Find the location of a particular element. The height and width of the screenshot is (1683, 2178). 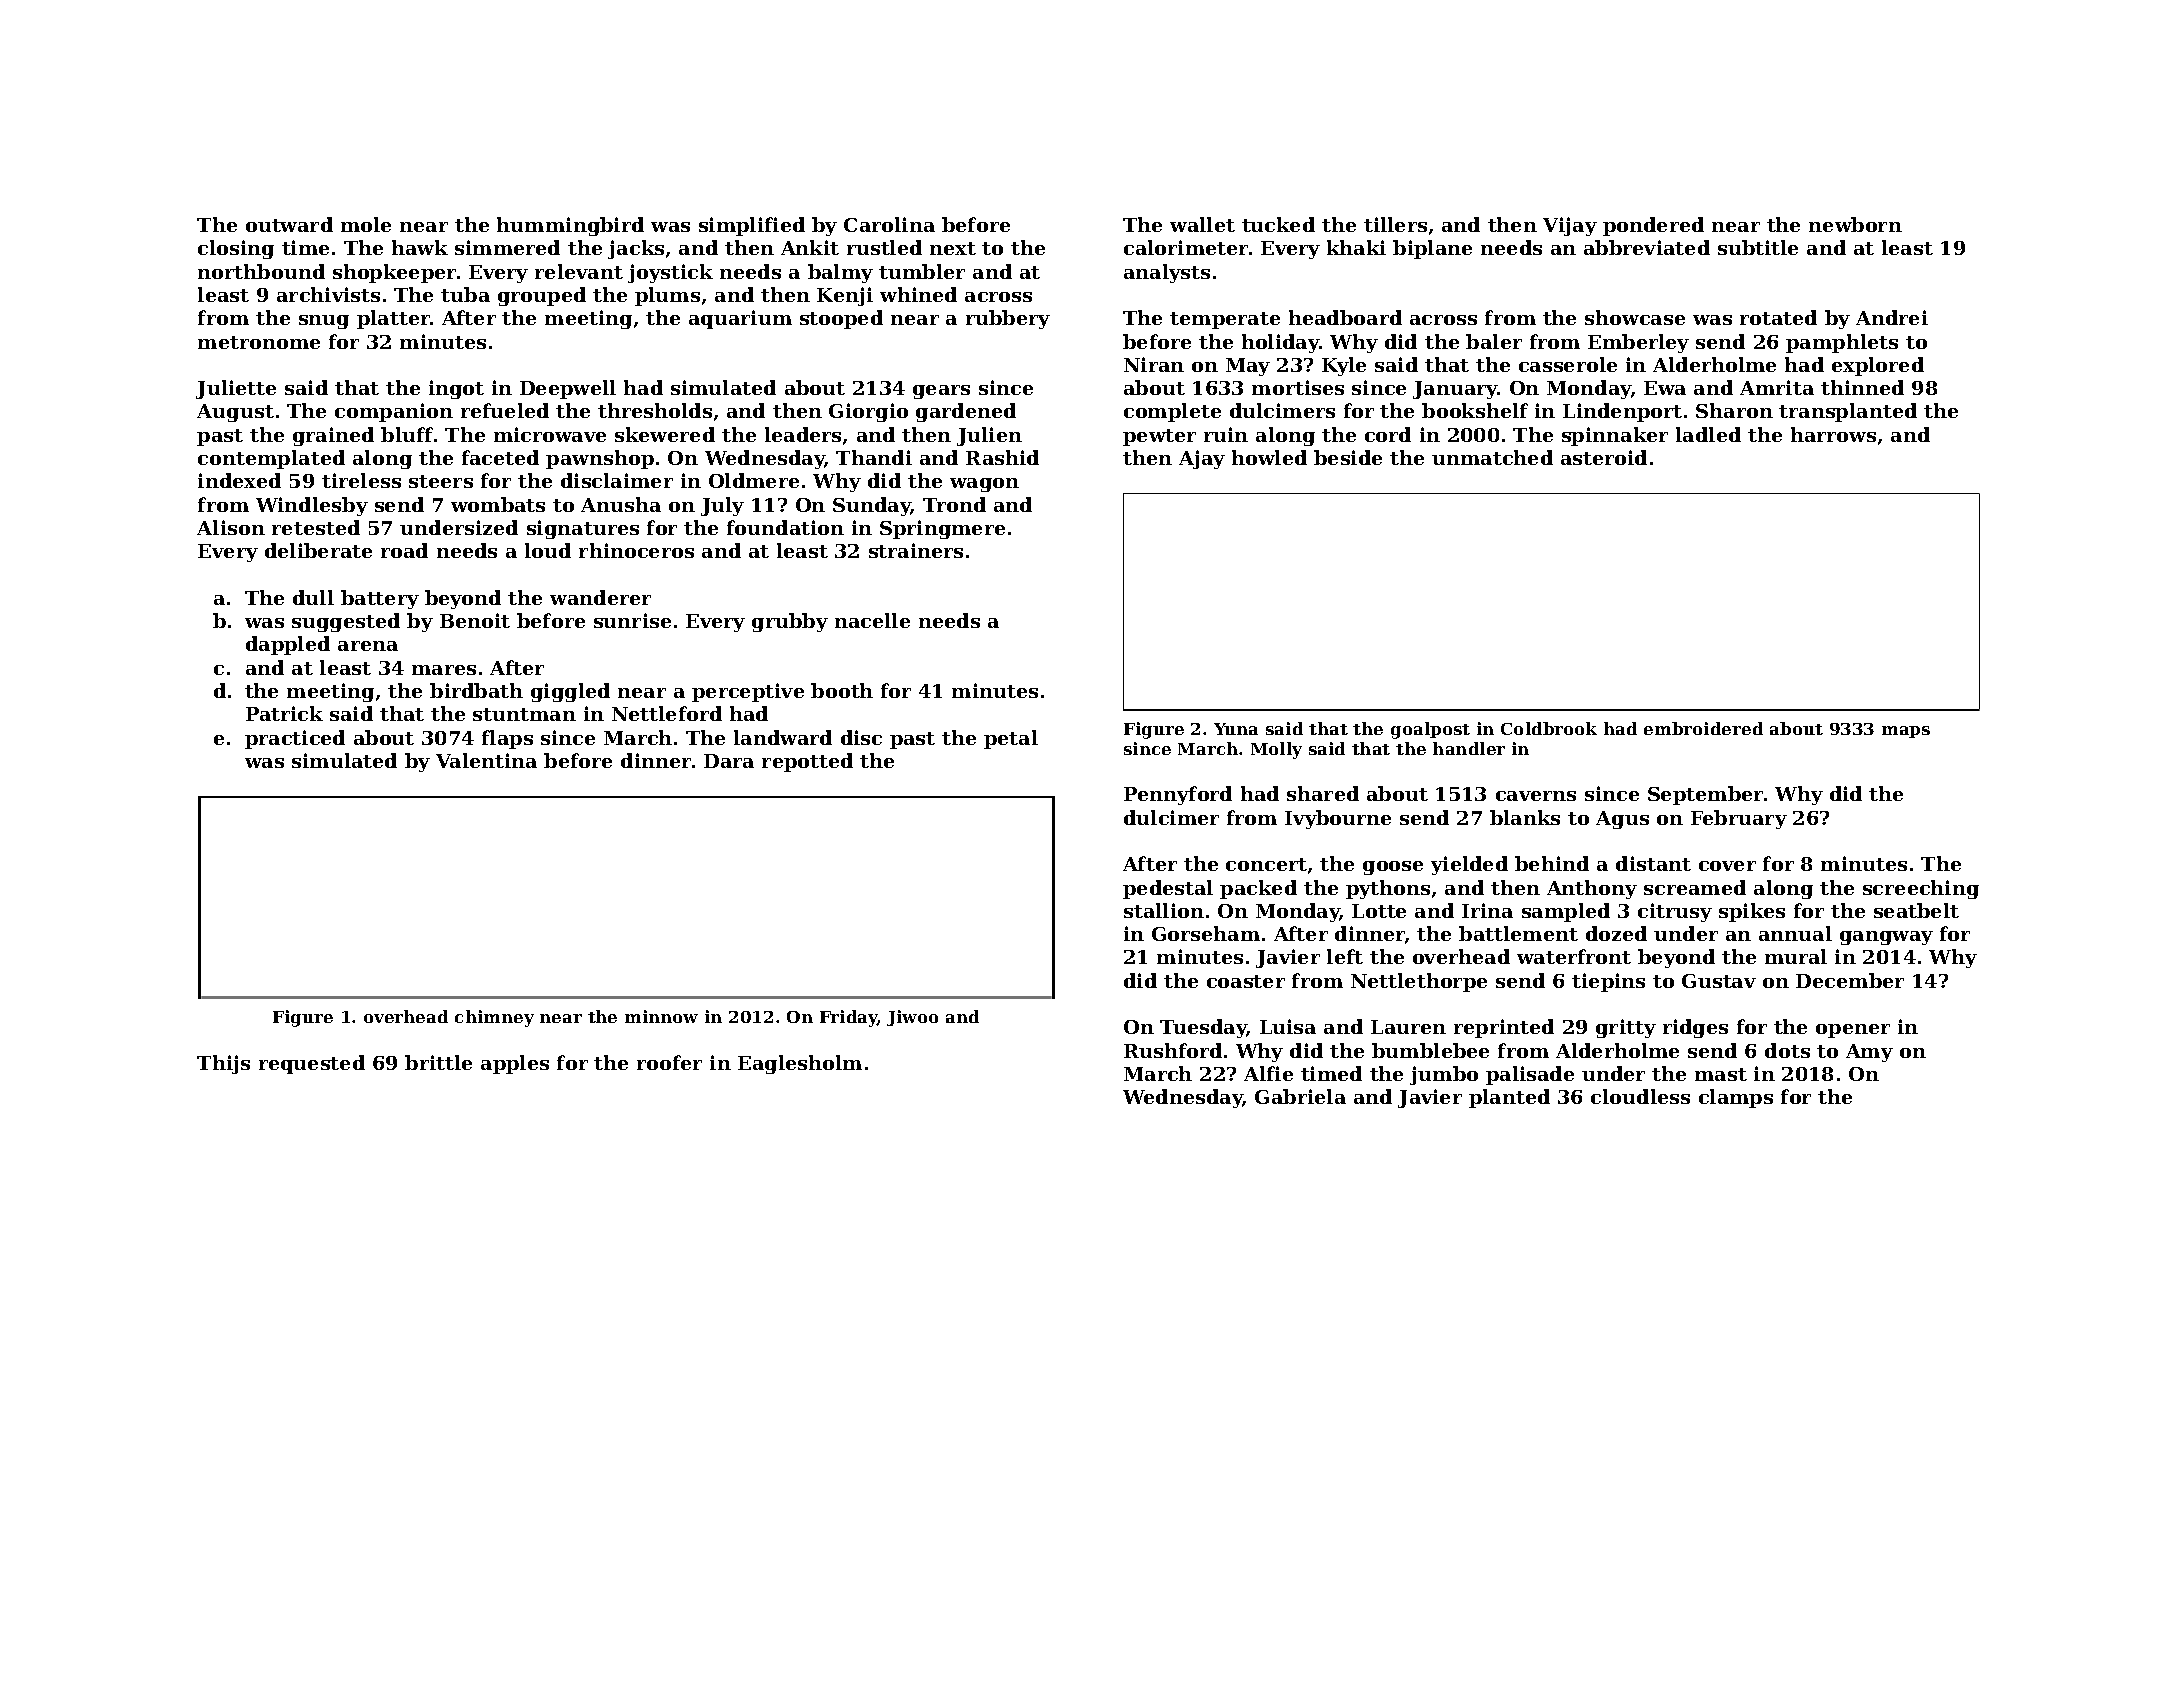

gardened is located at coordinates (966, 412).
